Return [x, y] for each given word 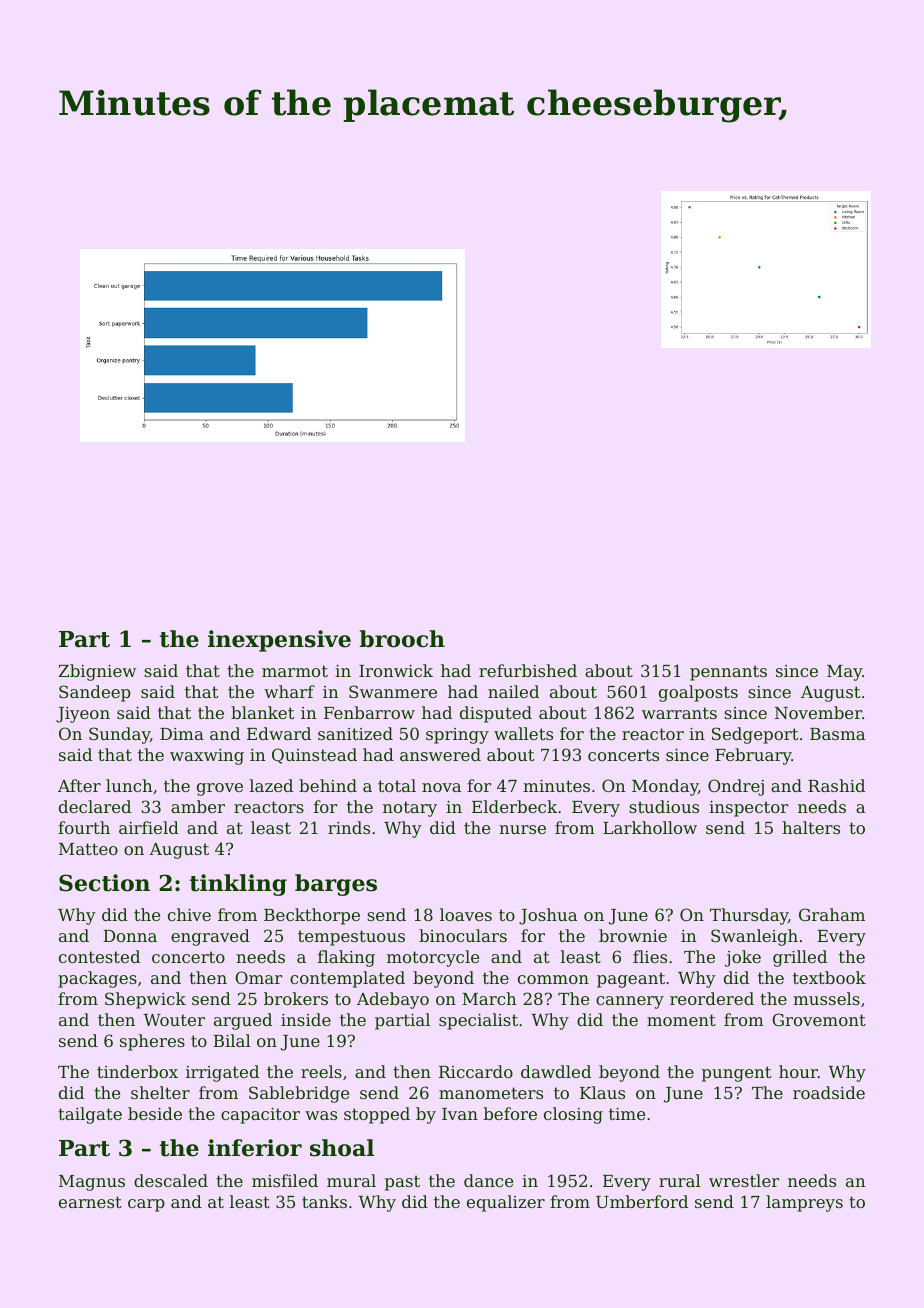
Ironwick [396, 670]
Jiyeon [83, 715]
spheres [152, 1042]
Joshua [548, 916]
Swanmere [393, 691]
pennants [728, 673]
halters [811, 827]
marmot [295, 671]
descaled [171, 1180]
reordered [712, 998]
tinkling [238, 885]
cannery [630, 1002]
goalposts [698, 693]
